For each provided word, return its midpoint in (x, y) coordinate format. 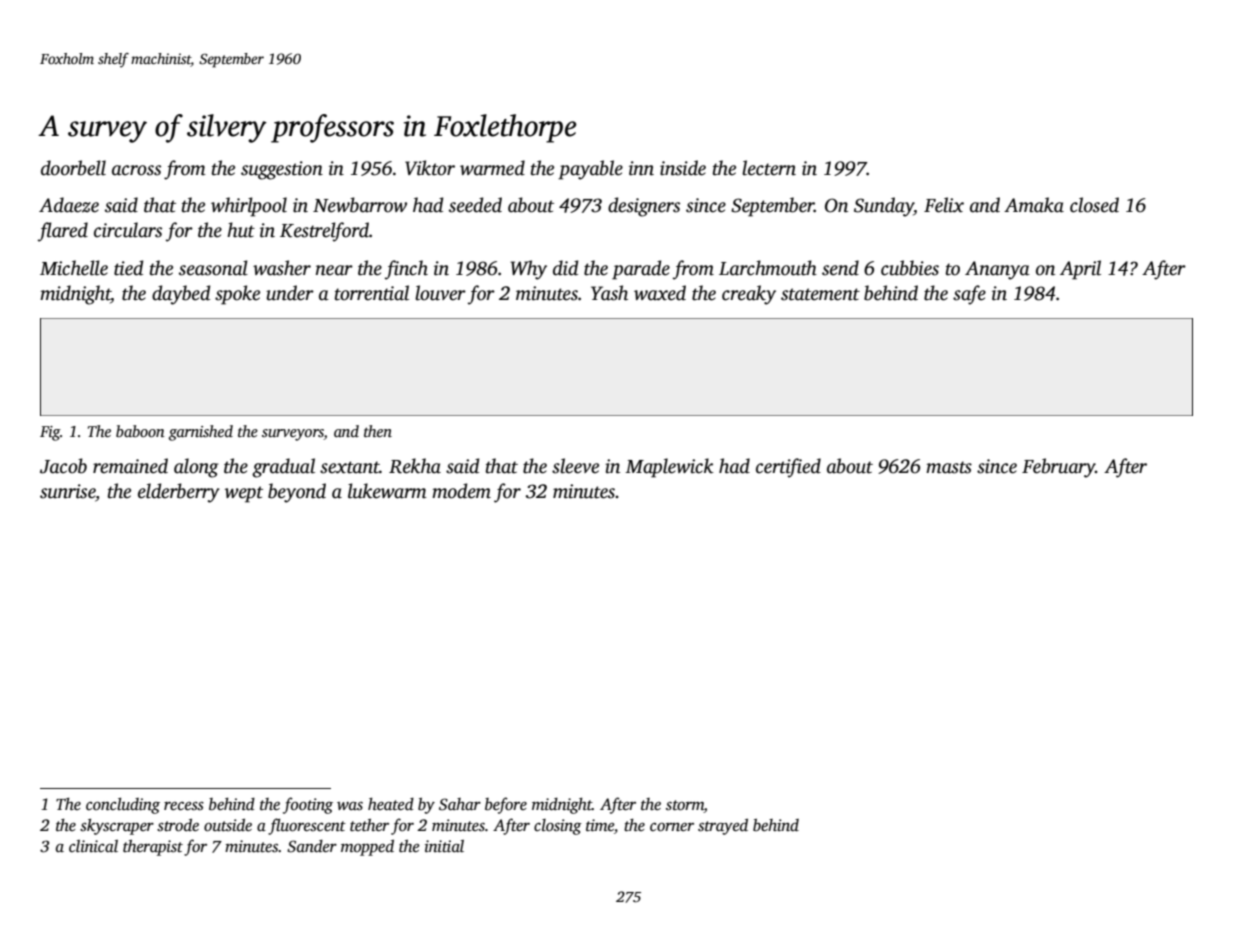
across (136, 170)
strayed (723, 827)
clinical (93, 846)
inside (683, 168)
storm (685, 806)
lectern (769, 168)
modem (461, 491)
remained (130, 466)
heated (391, 804)
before (506, 805)
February (1058, 468)
